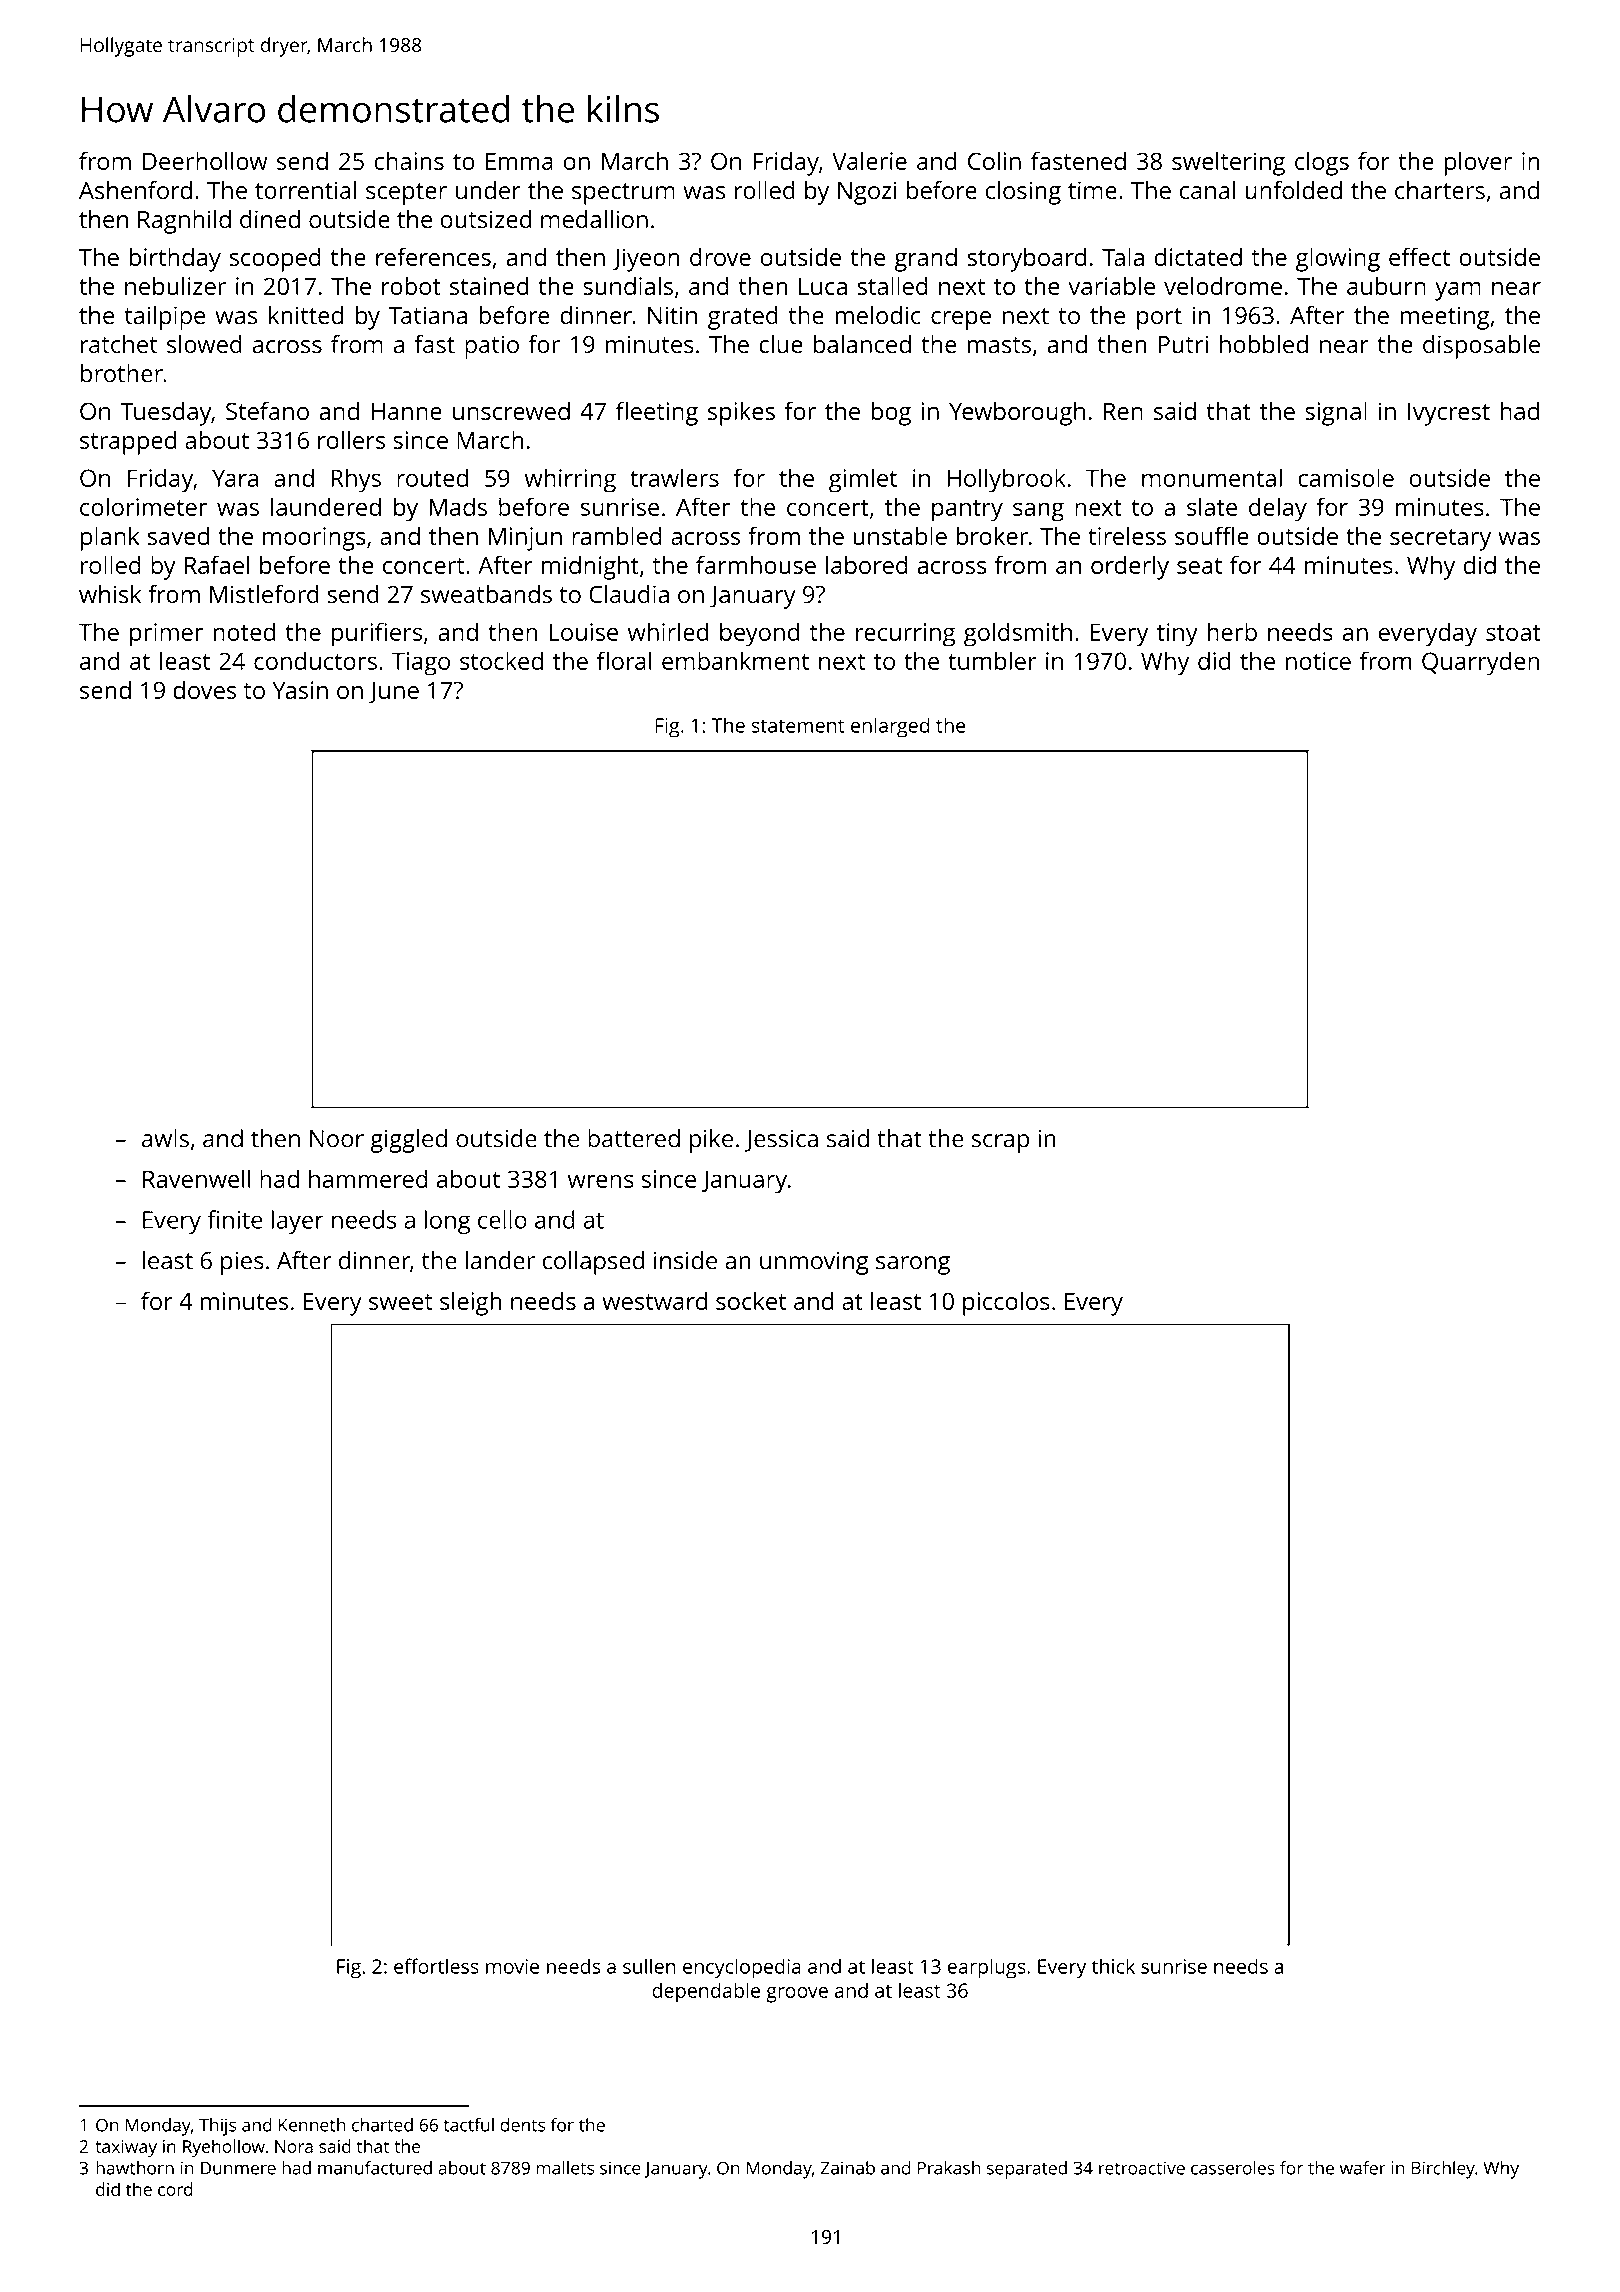  I want to click on Kenneth, so click(312, 2125).
